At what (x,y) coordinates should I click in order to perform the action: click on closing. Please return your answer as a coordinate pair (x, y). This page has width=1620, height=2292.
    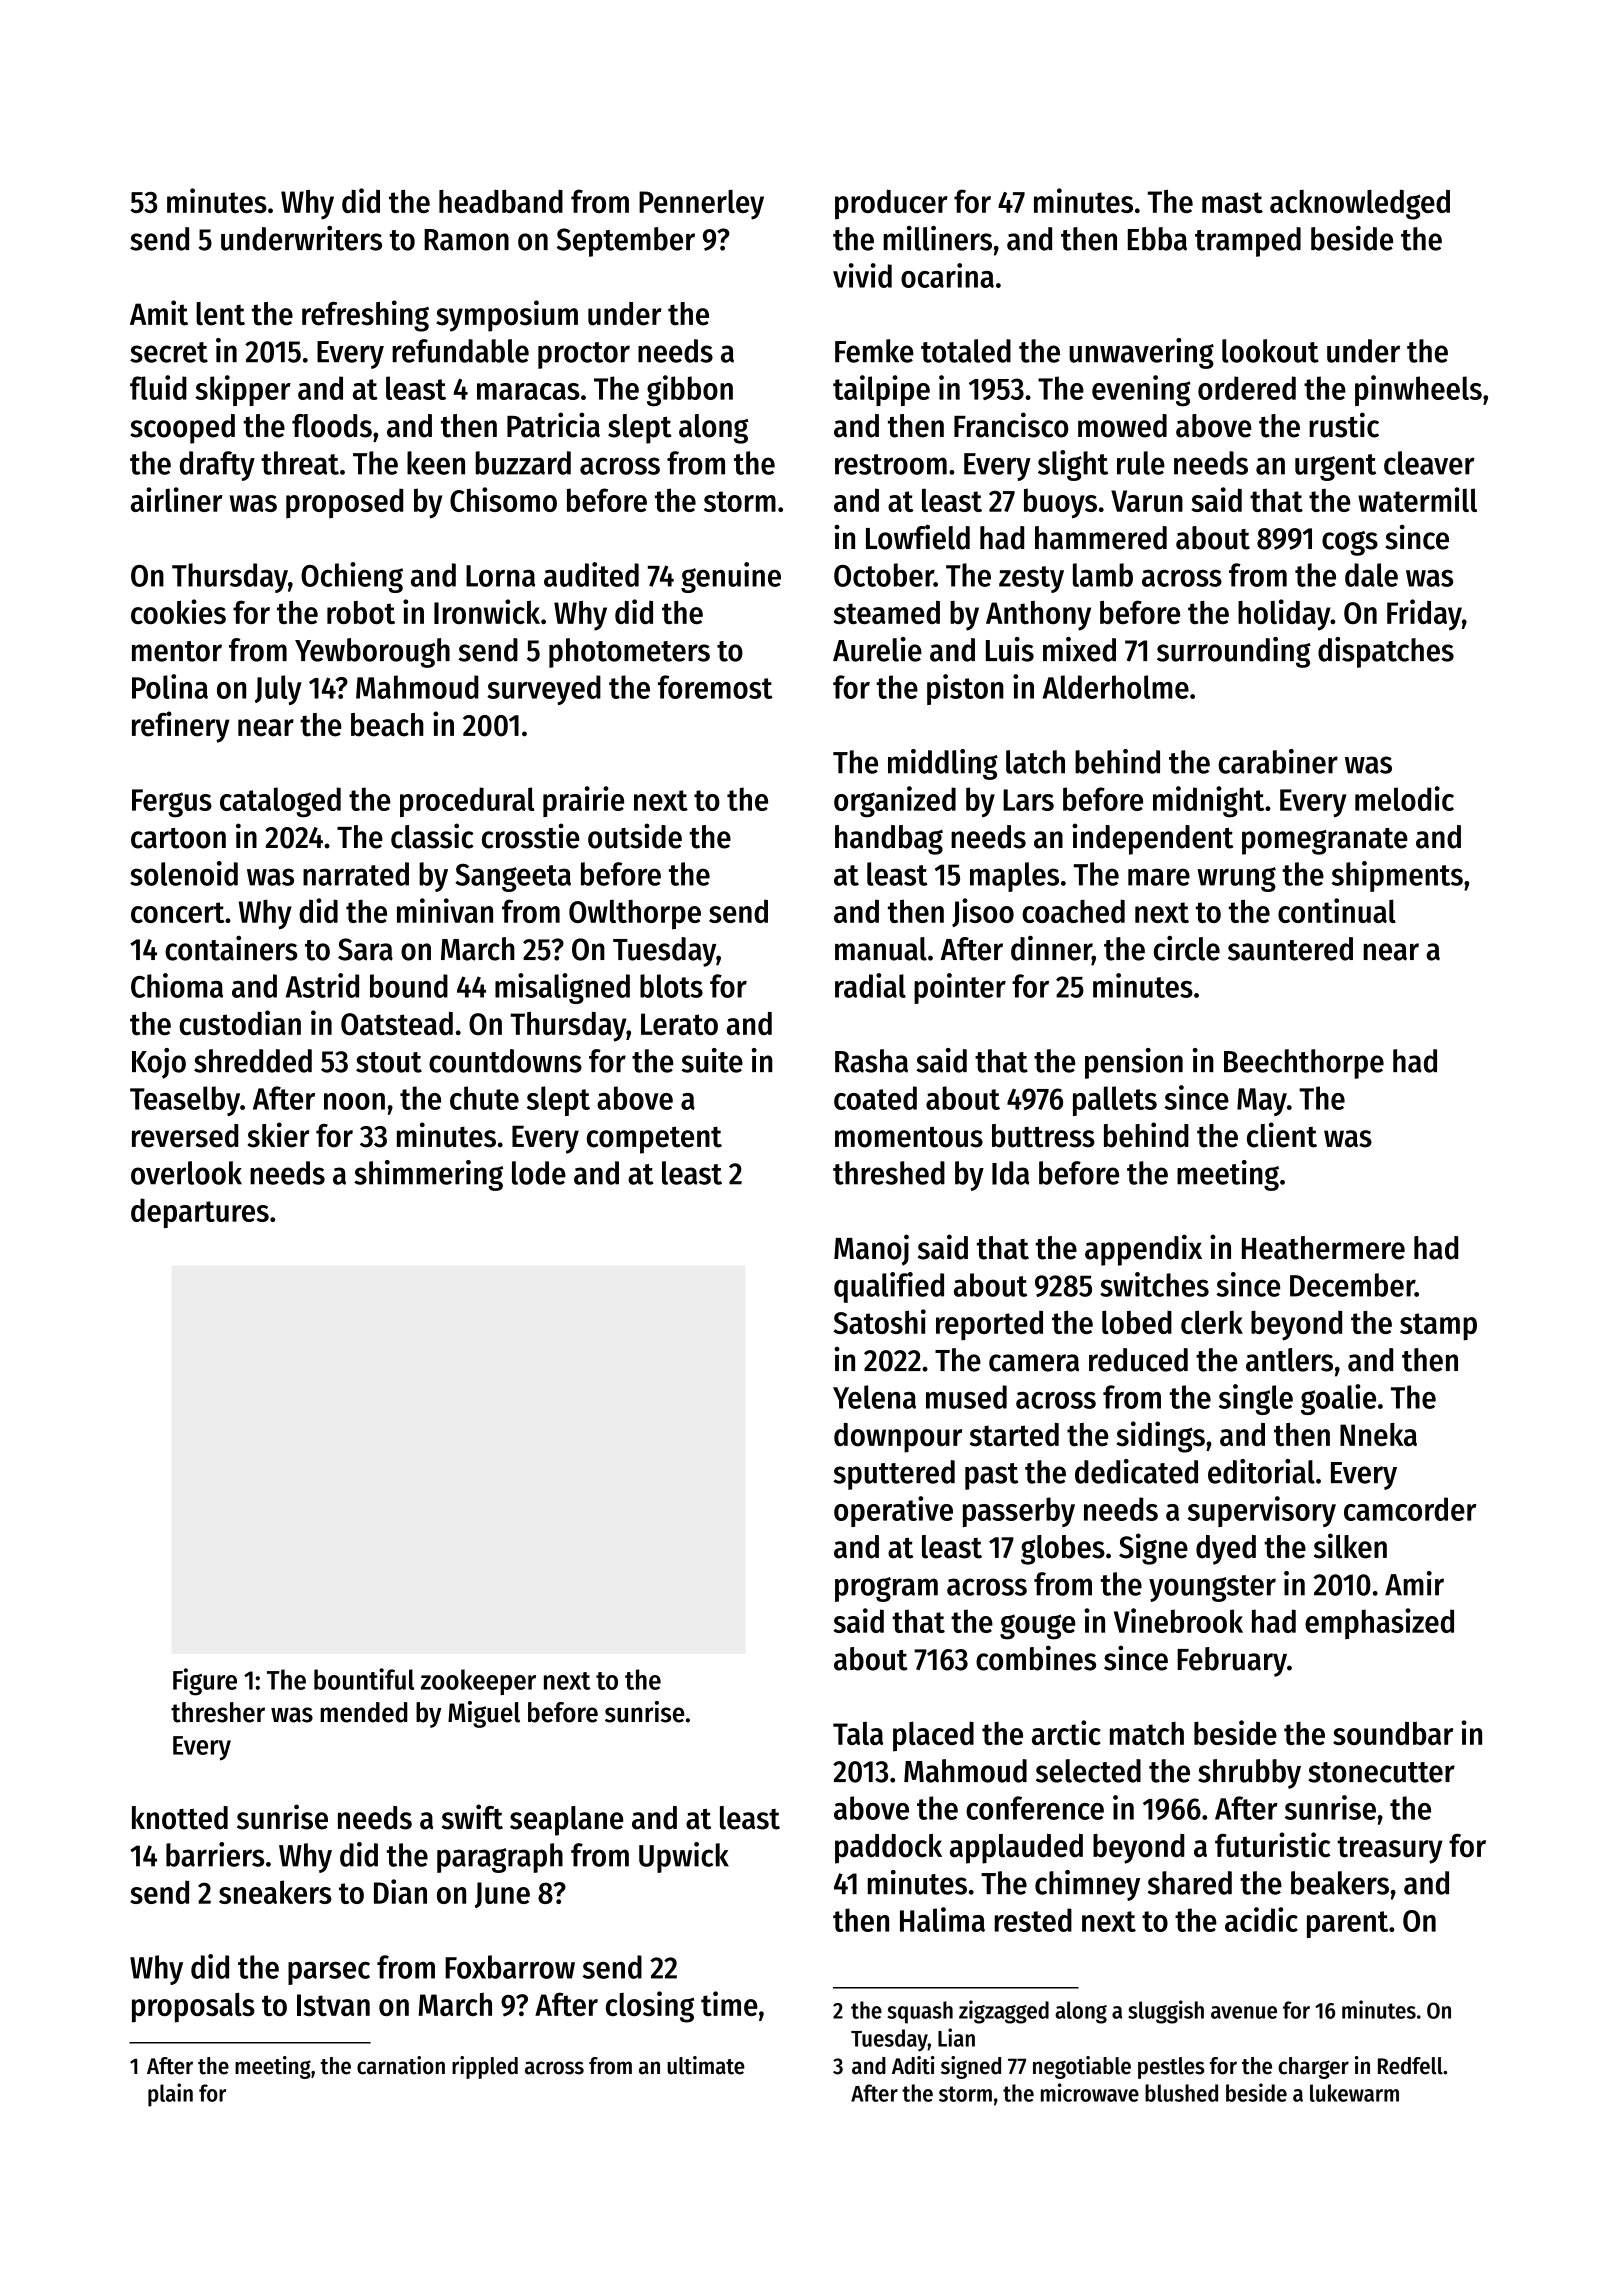
    Looking at the image, I should click on (650, 2007).
